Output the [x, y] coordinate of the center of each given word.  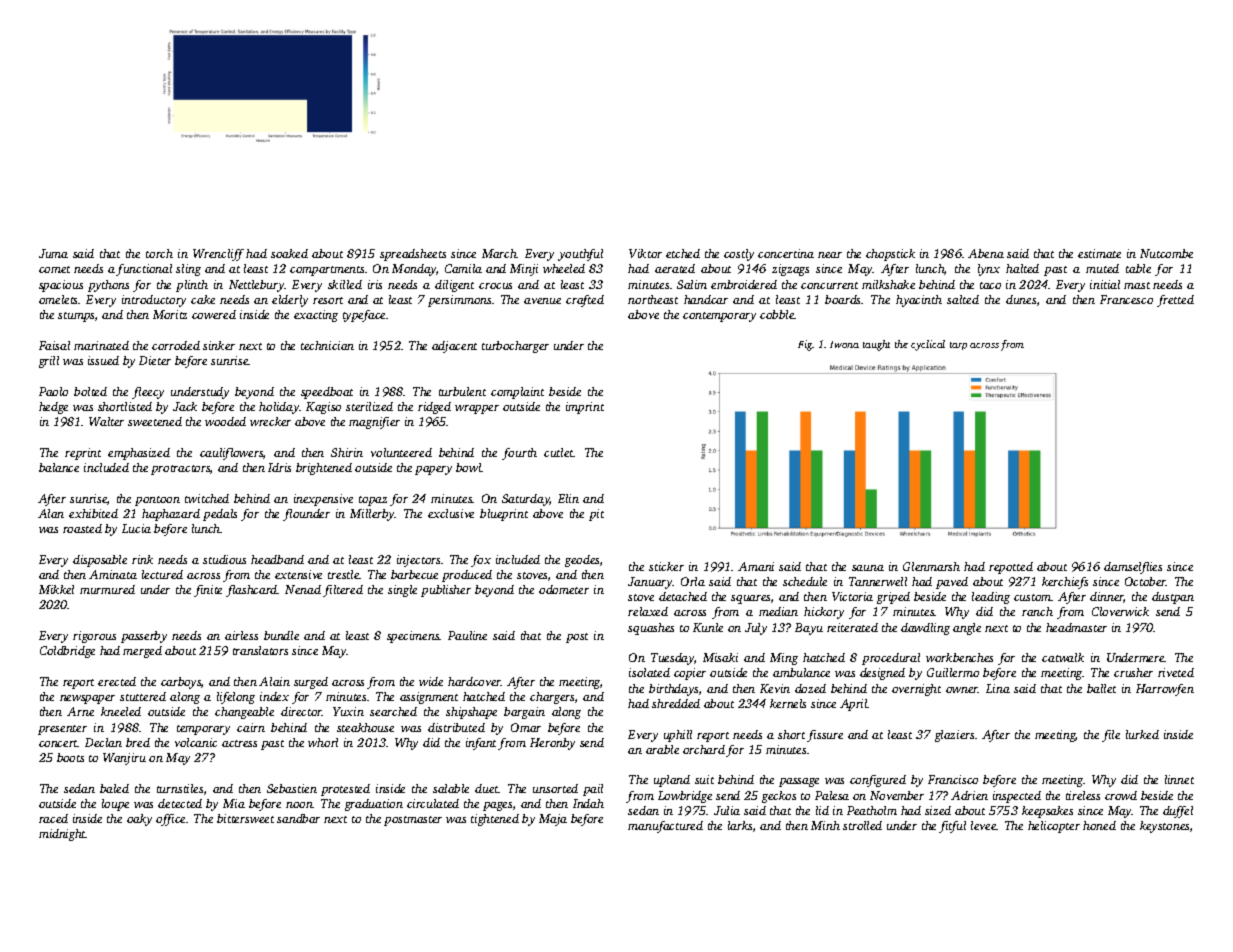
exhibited [93, 513]
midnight [62, 835]
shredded [676, 703]
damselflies [1133, 568]
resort [328, 300]
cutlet [559, 452]
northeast [653, 299]
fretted [1175, 301]
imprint [585, 408]
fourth [519, 454]
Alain [274, 681]
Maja [553, 820]
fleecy [148, 393]
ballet [1101, 688]
